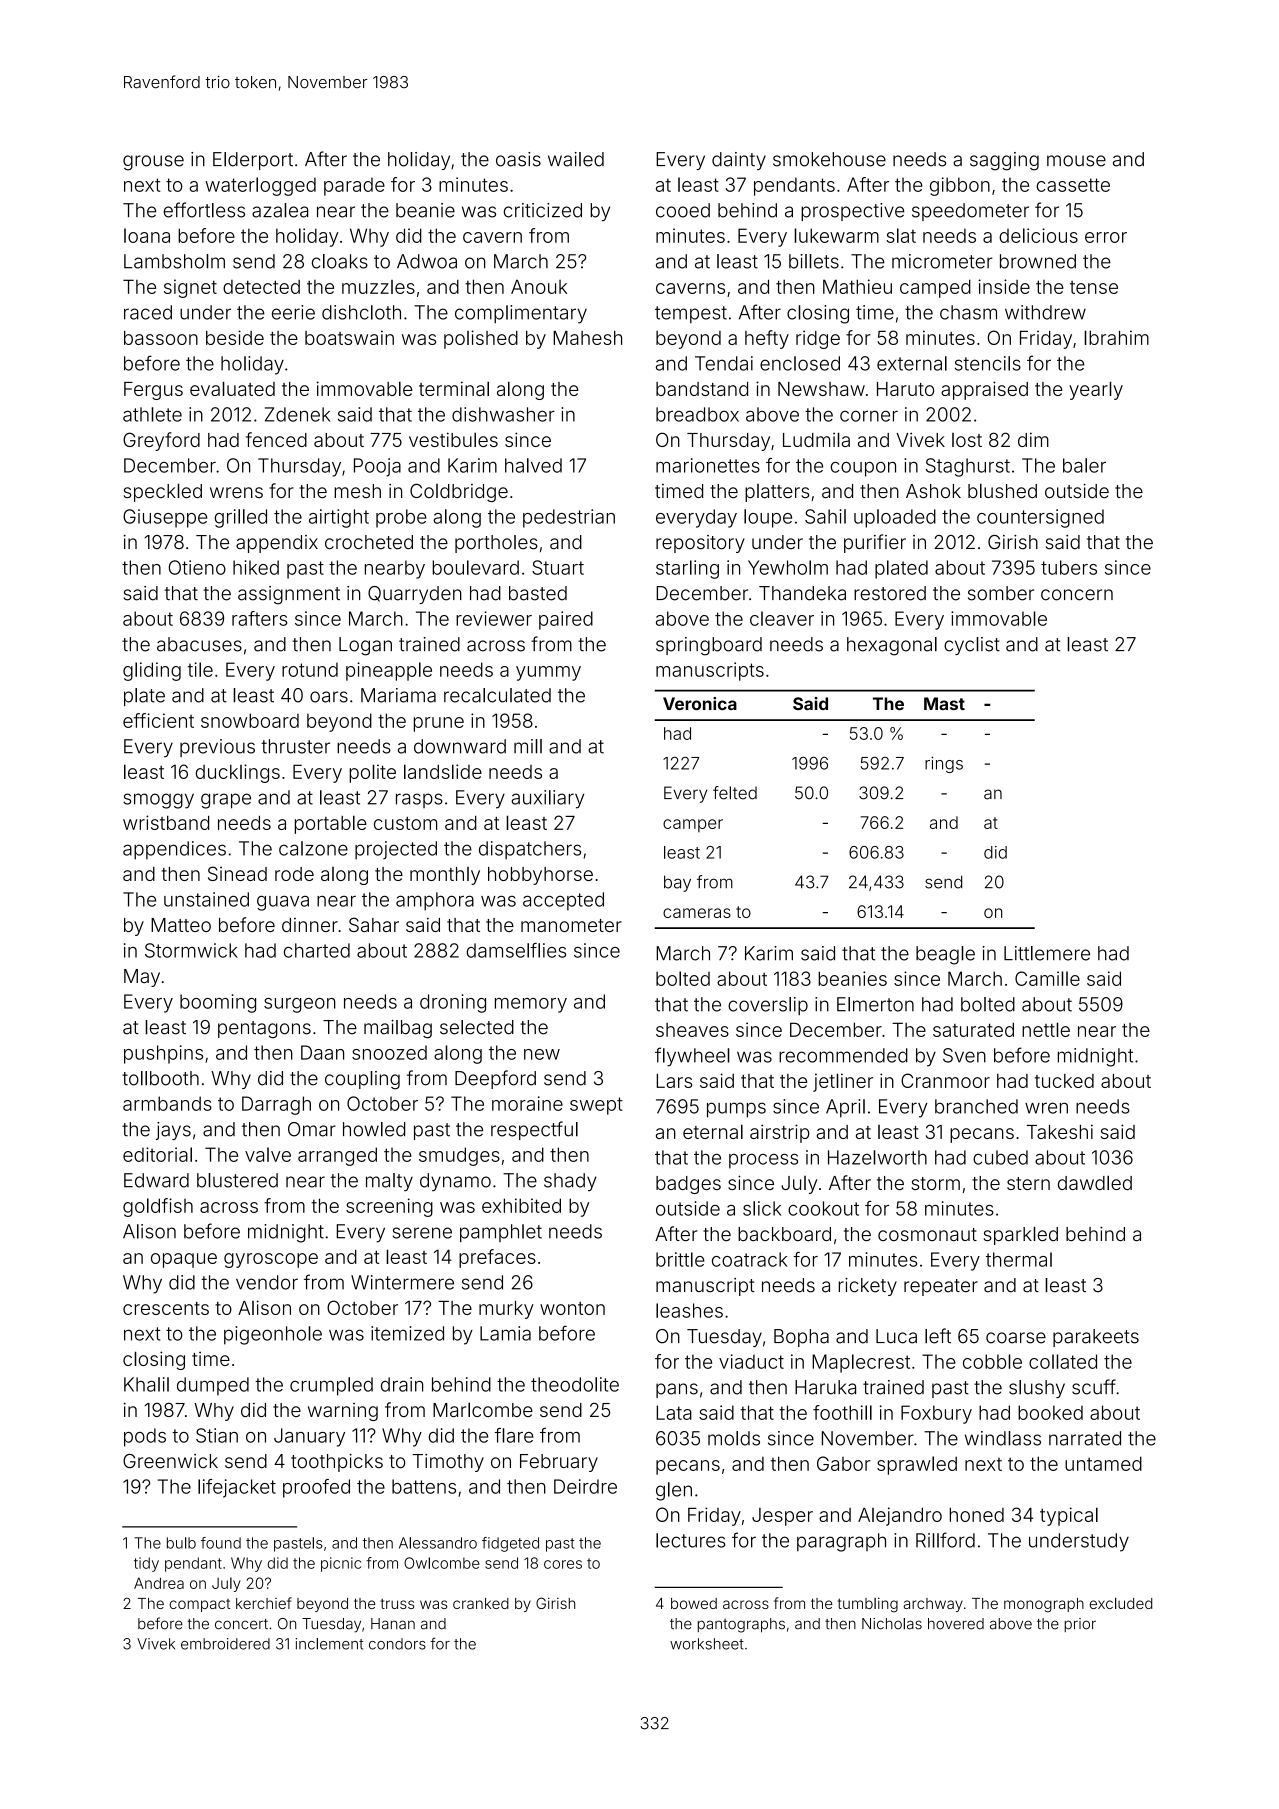 Image resolution: width=1279 pixels, height=1809 pixels. What do you see at coordinates (1064, 1081) in the screenshot?
I see `tucked` at bounding box center [1064, 1081].
